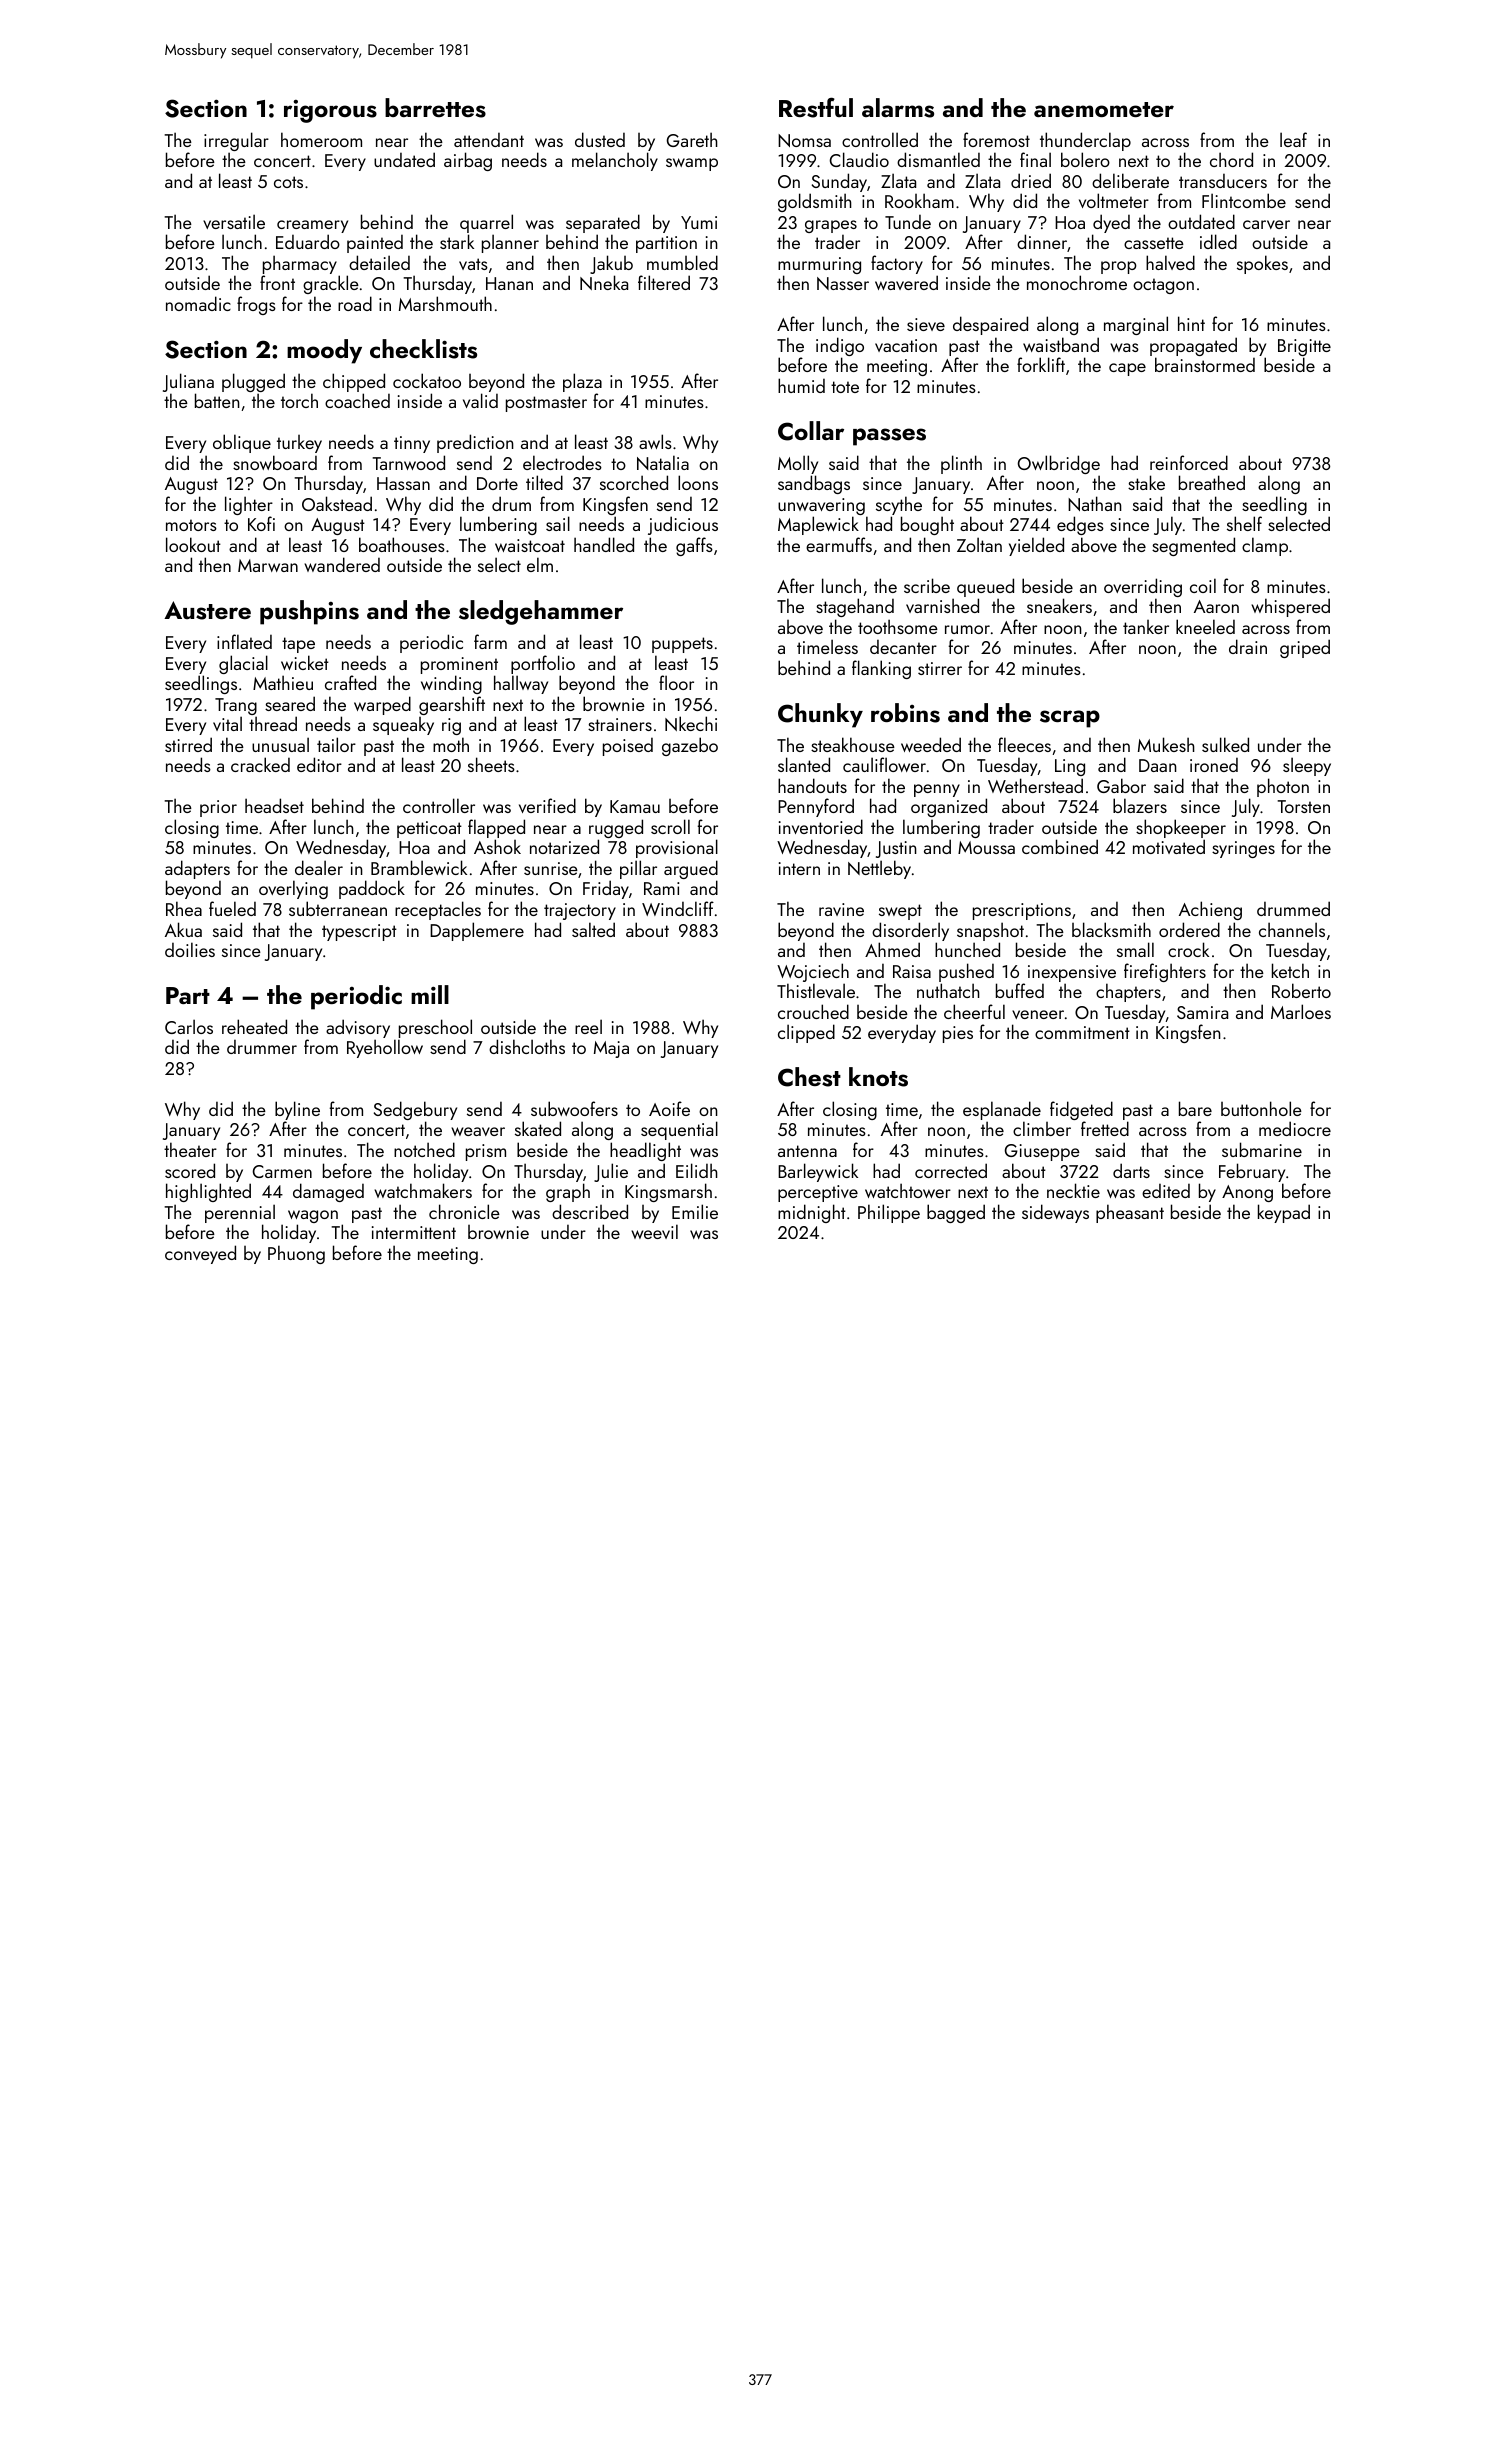  I want to click on overriding, so click(1143, 588).
